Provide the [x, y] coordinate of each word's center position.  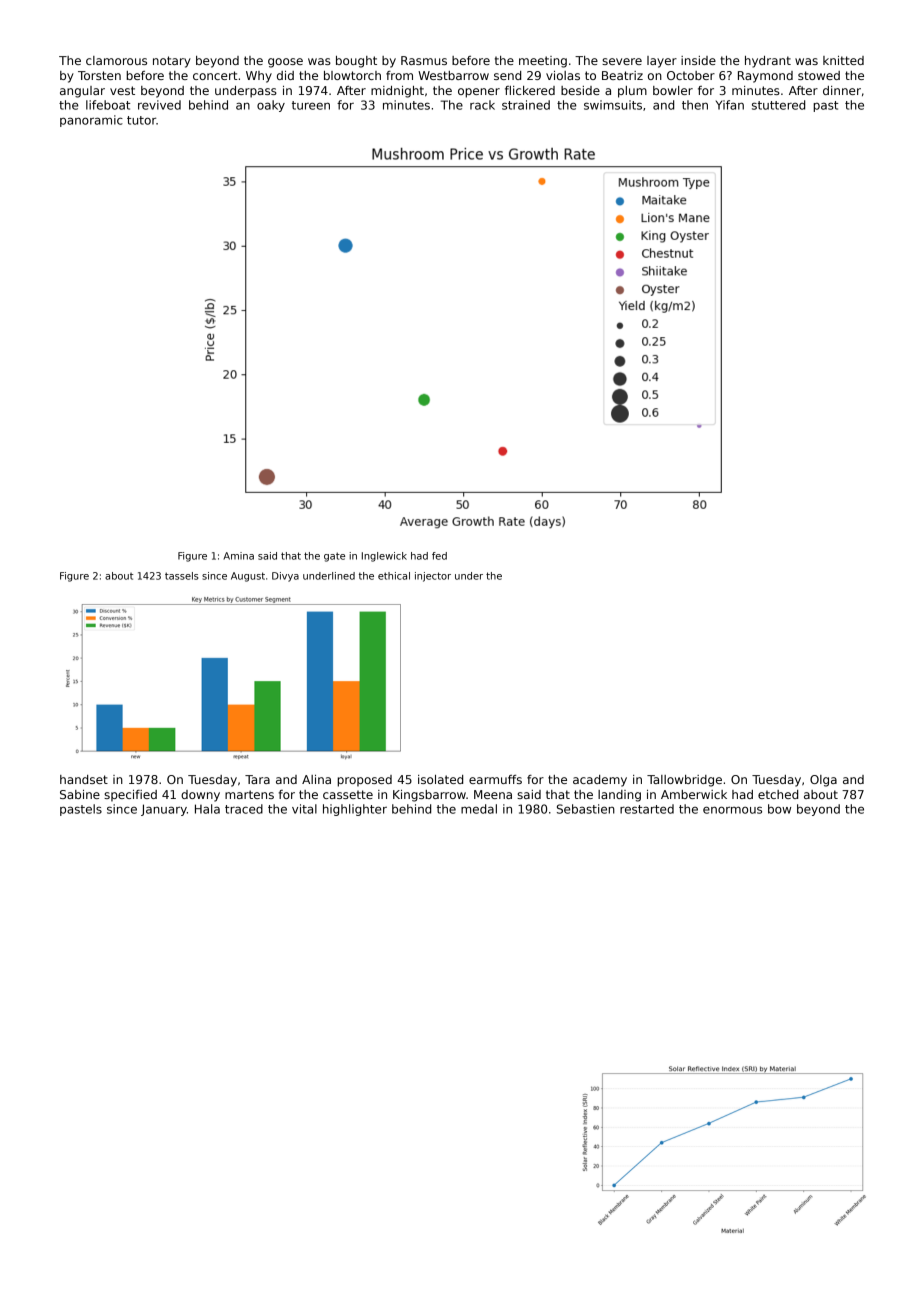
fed [439, 556]
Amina [238, 556]
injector [433, 577]
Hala [207, 809]
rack [482, 105]
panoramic [91, 121]
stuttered [778, 105]
